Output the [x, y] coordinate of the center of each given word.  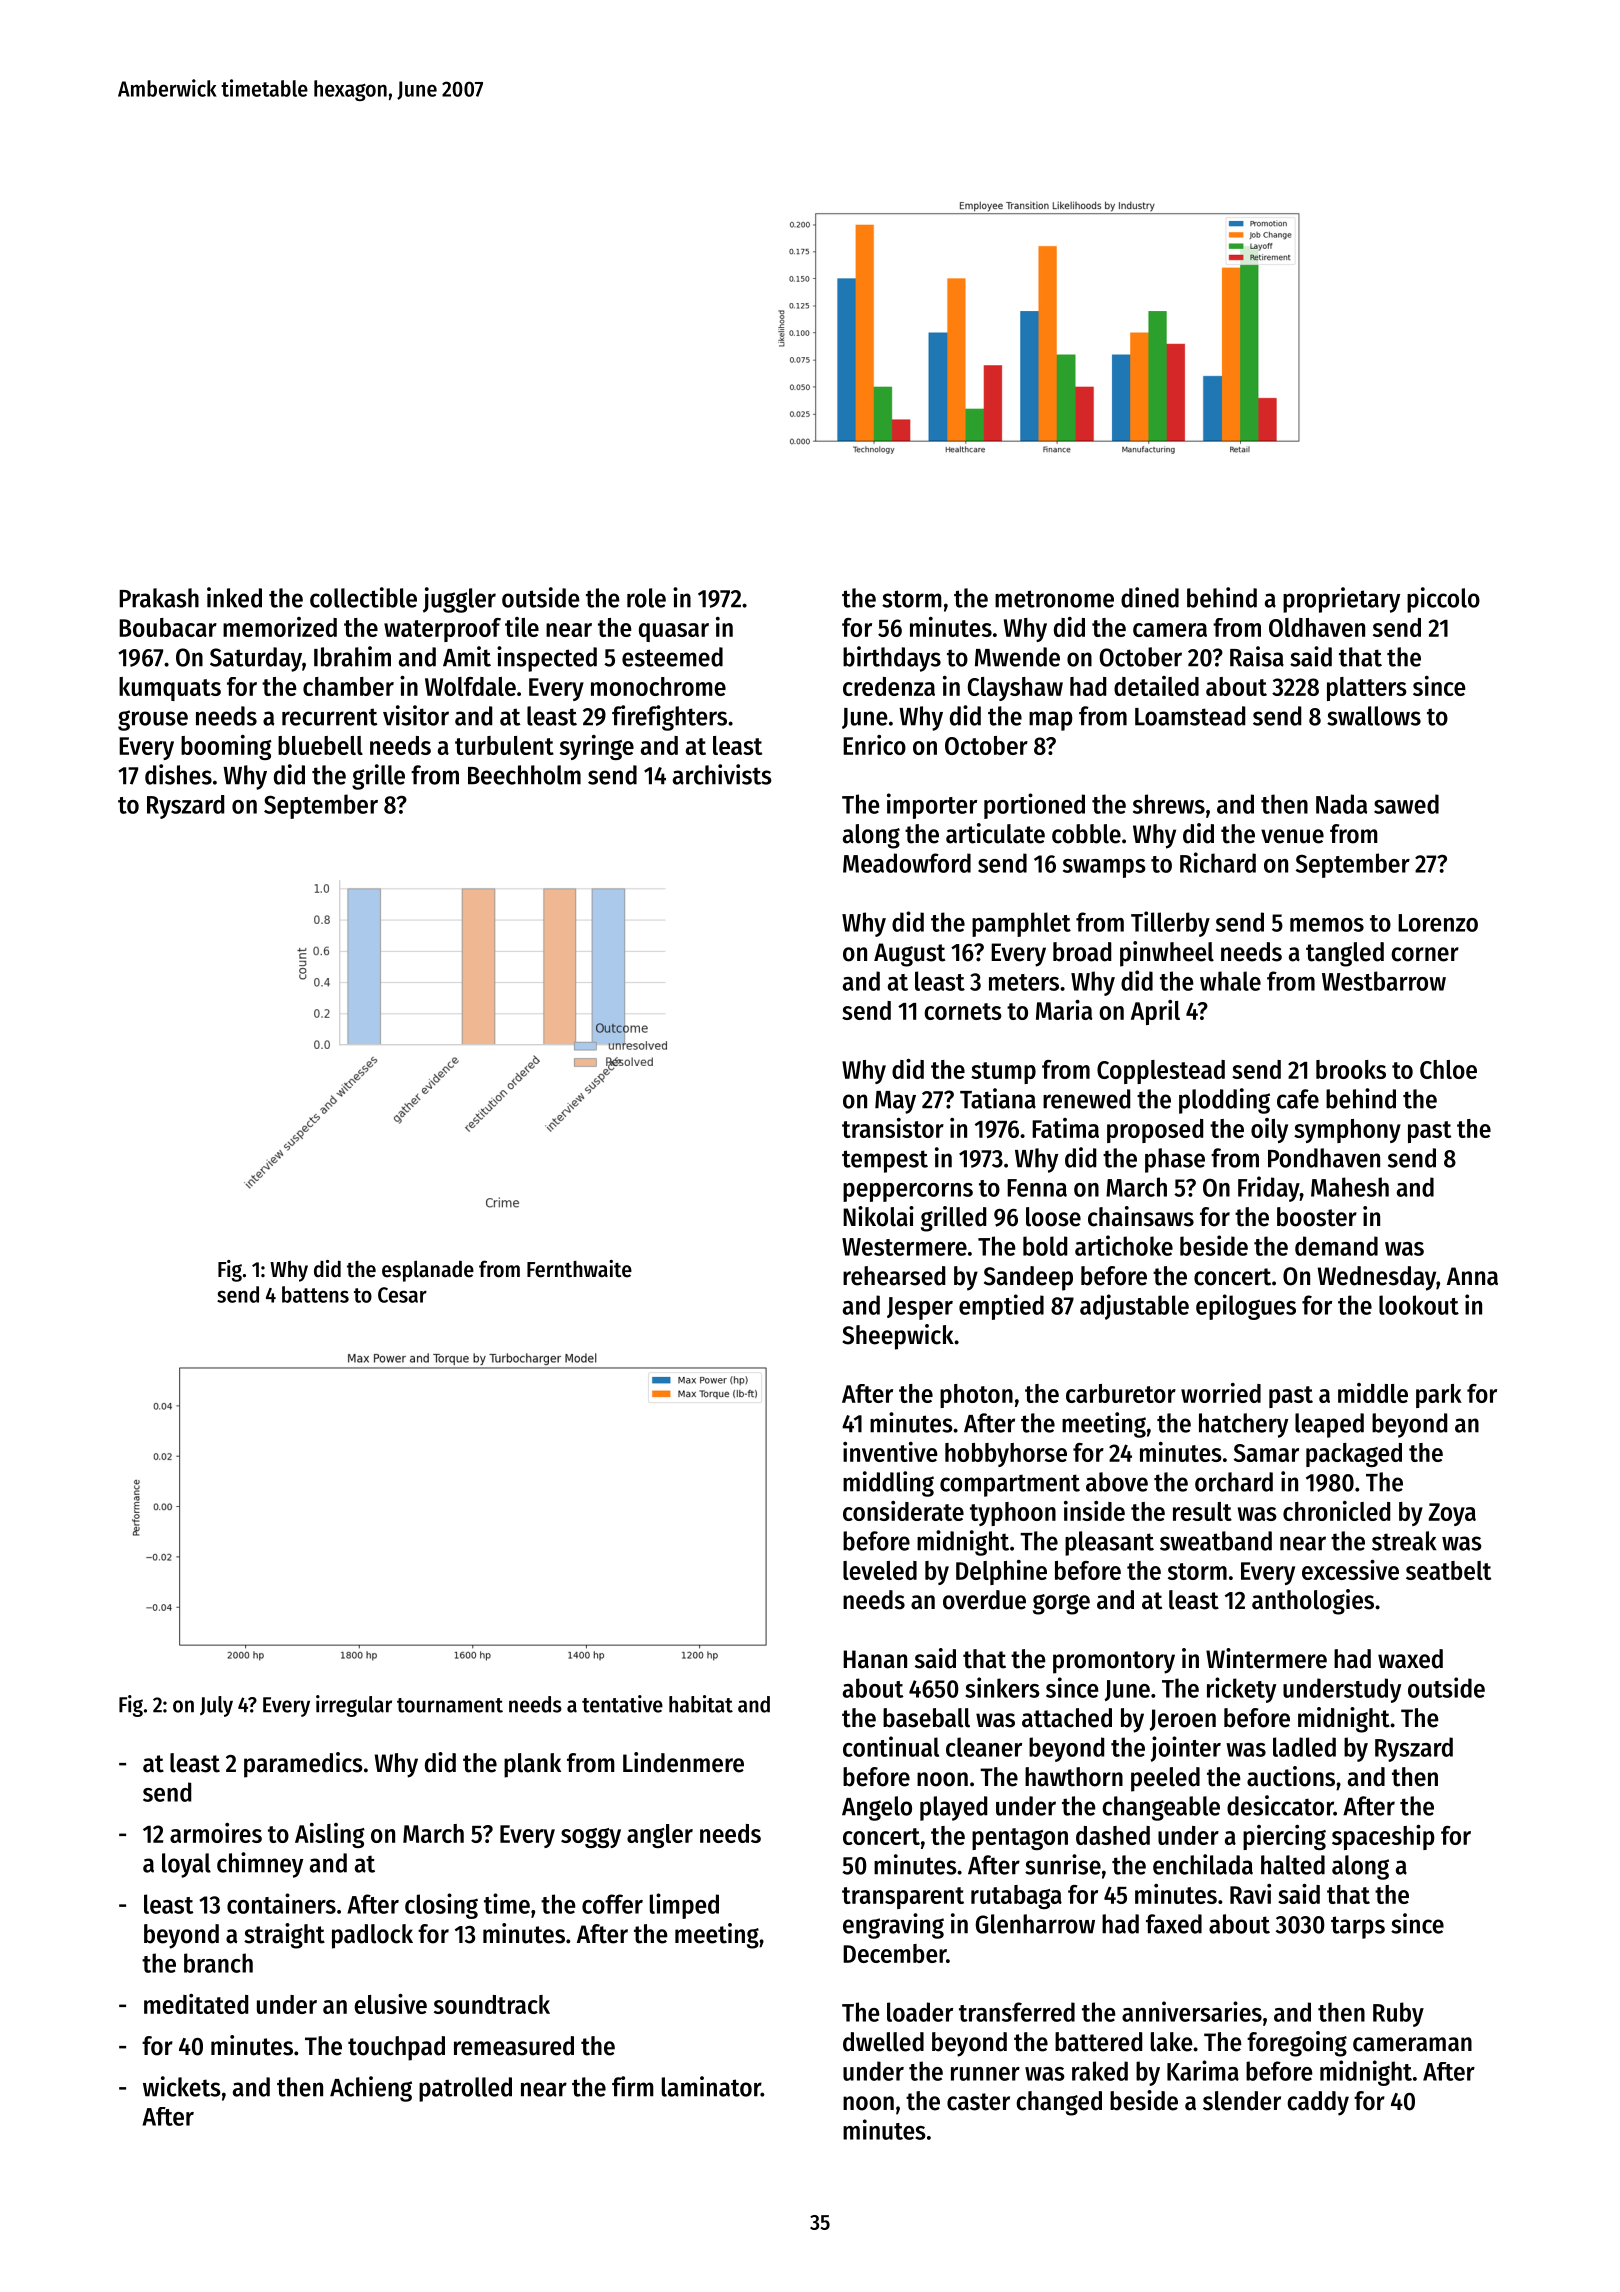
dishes [178, 774]
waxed [1410, 1659]
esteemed [672, 657]
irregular [354, 1706]
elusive [390, 2004]
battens [315, 1294]
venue [1292, 836]
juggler [459, 600]
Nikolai [878, 1216]
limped [684, 1906]
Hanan [875, 1659]
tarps [1358, 1927]
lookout [1419, 1305]
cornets [963, 1011]
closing [441, 1906]
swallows [1374, 716]
